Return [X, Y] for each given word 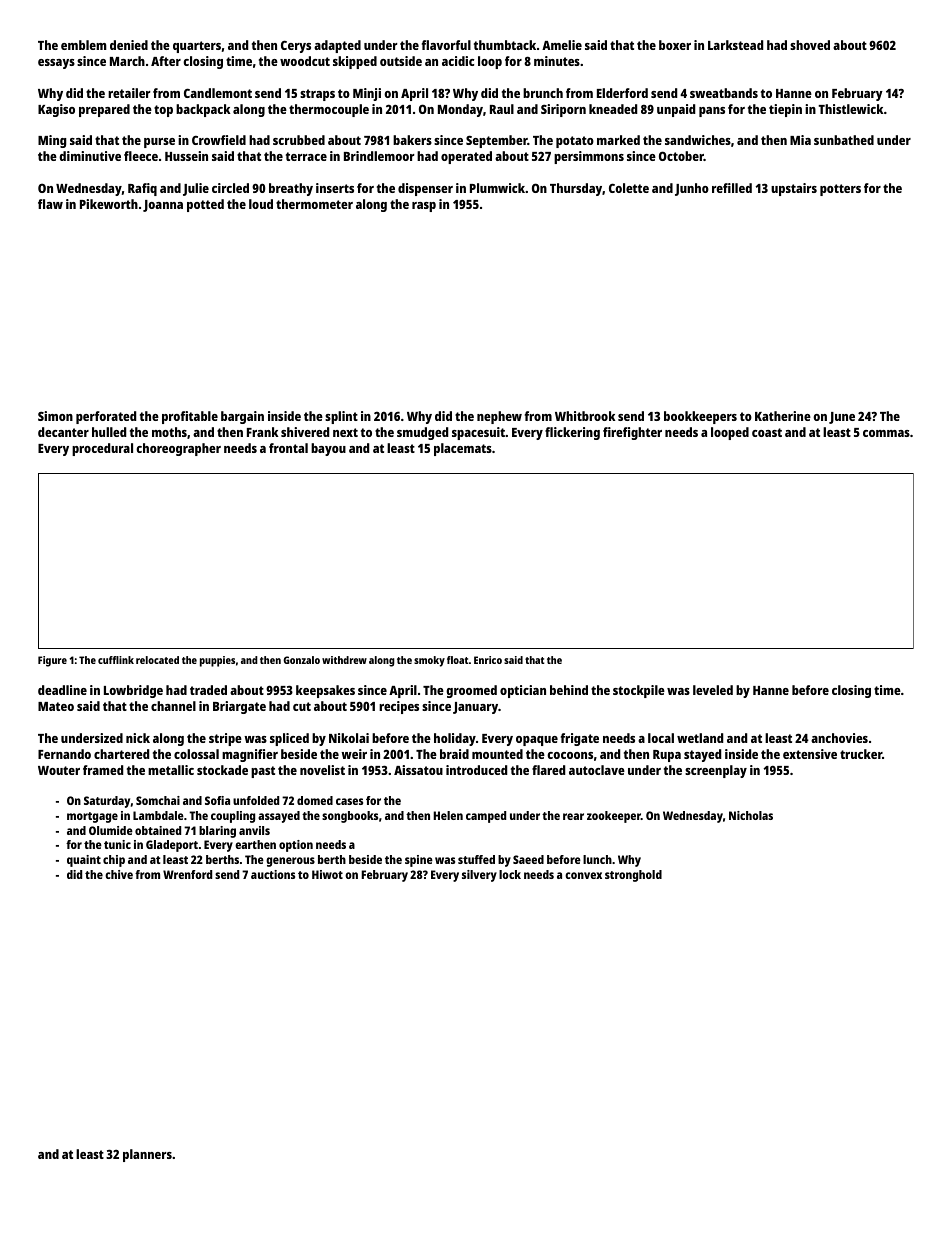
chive [119, 874]
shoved [810, 45]
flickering [572, 433]
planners [147, 1155]
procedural [102, 449]
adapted [337, 46]
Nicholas [751, 815]
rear [573, 816]
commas [886, 433]
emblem [84, 45]
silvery [479, 876]
